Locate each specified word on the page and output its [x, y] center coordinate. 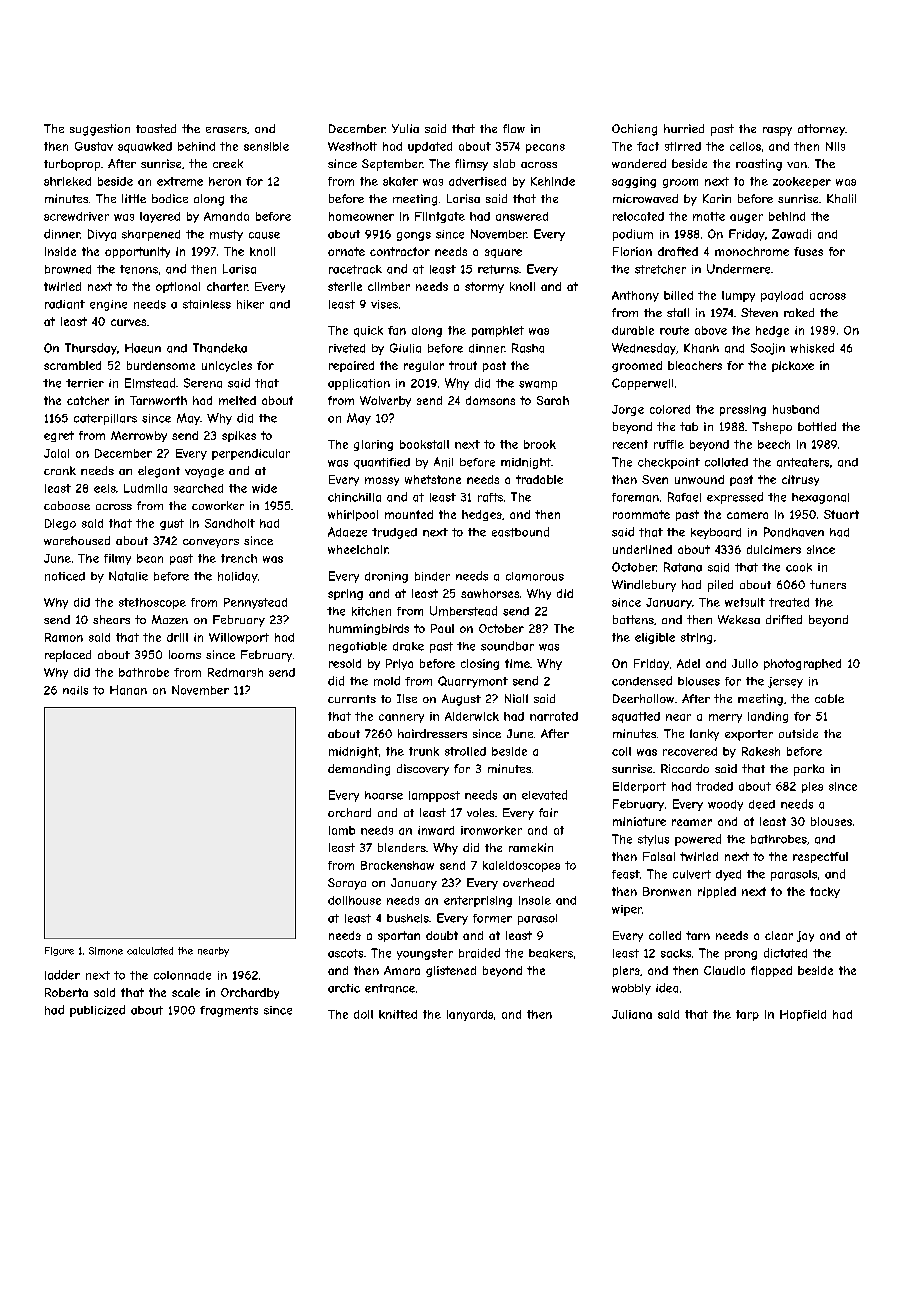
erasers [226, 130]
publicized [97, 1011]
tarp [747, 1015]
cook [799, 567]
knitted [398, 1014]
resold [345, 663]
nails [75, 690]
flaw [514, 128]
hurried [684, 128]
